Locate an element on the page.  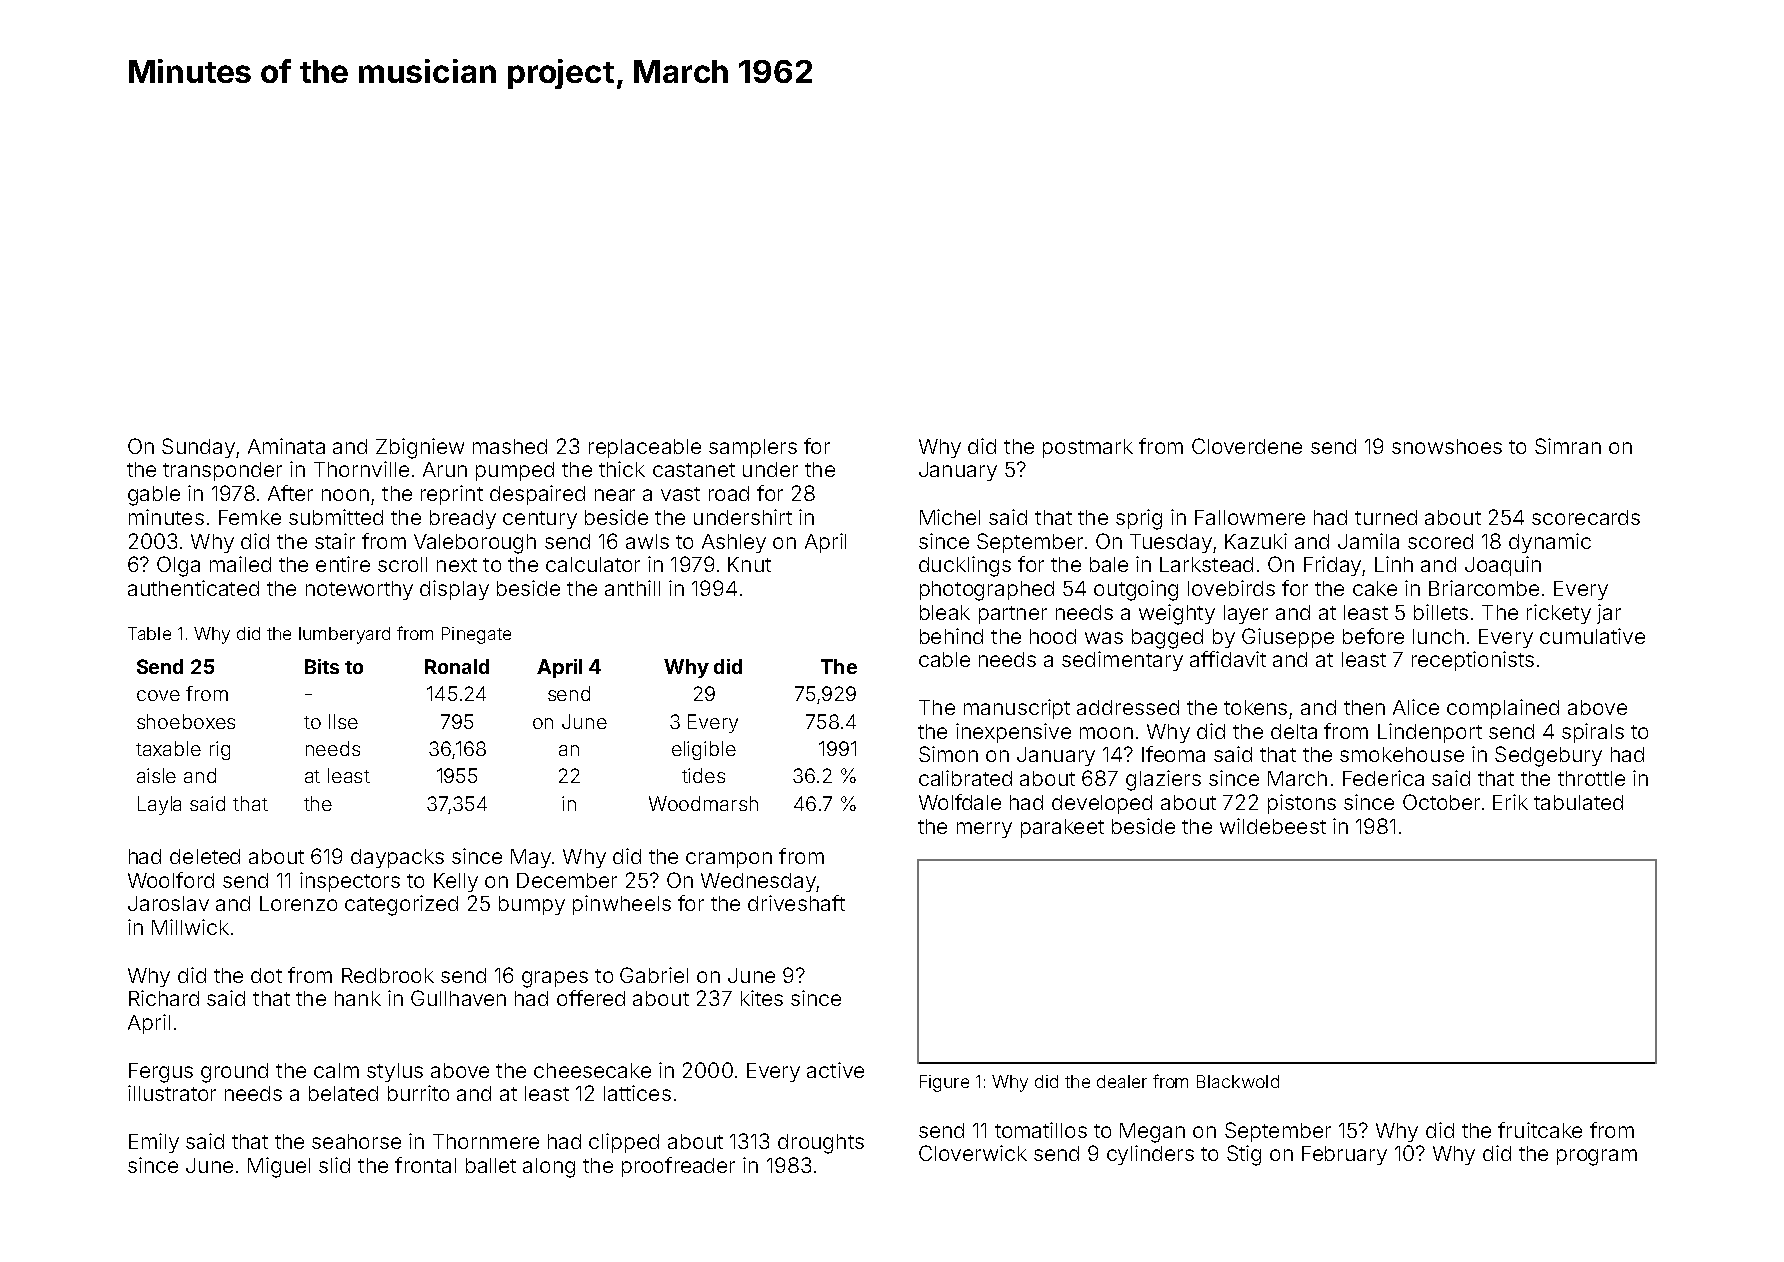
tides is located at coordinates (703, 775).
